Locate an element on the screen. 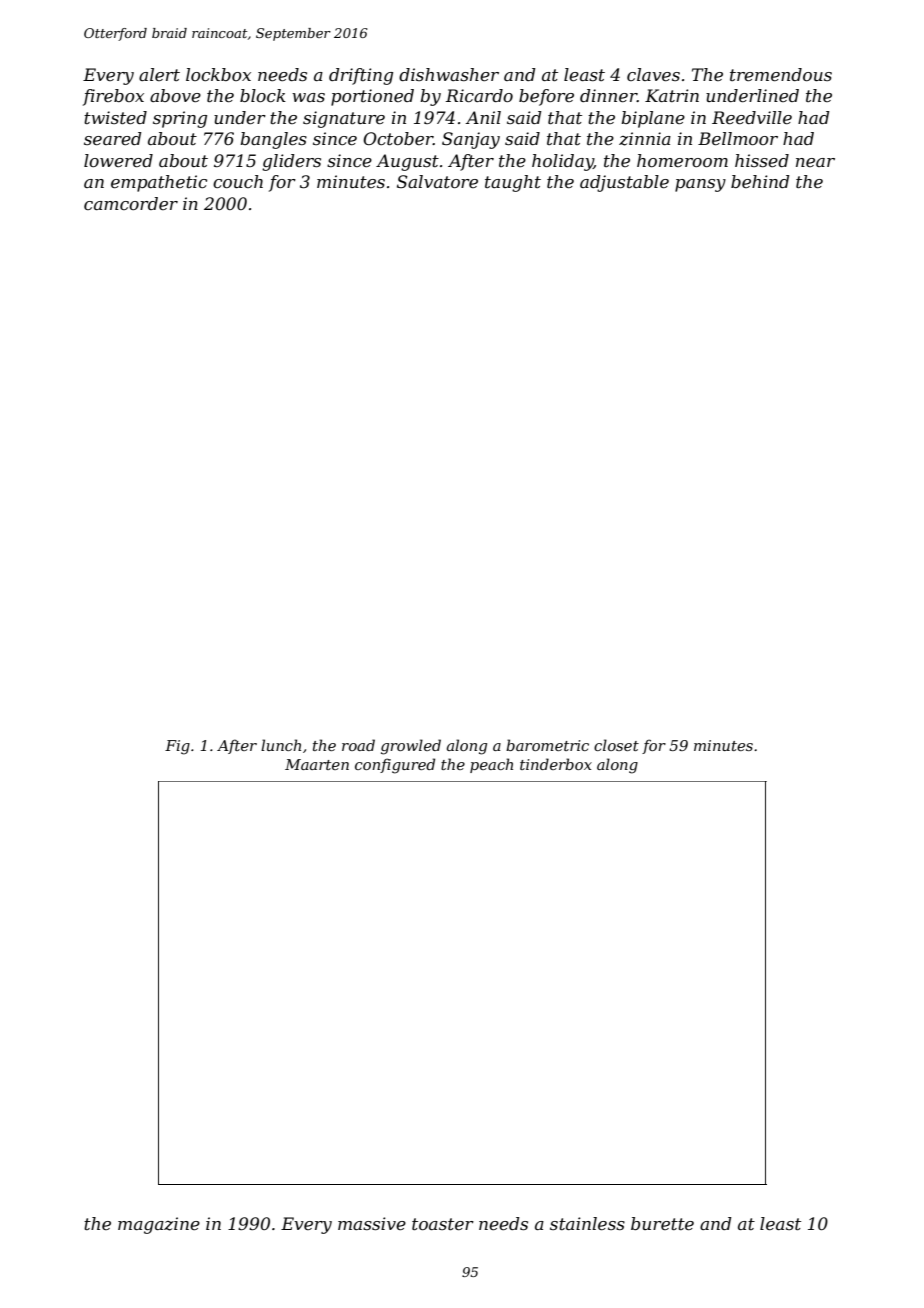  behind is located at coordinates (760, 181).
